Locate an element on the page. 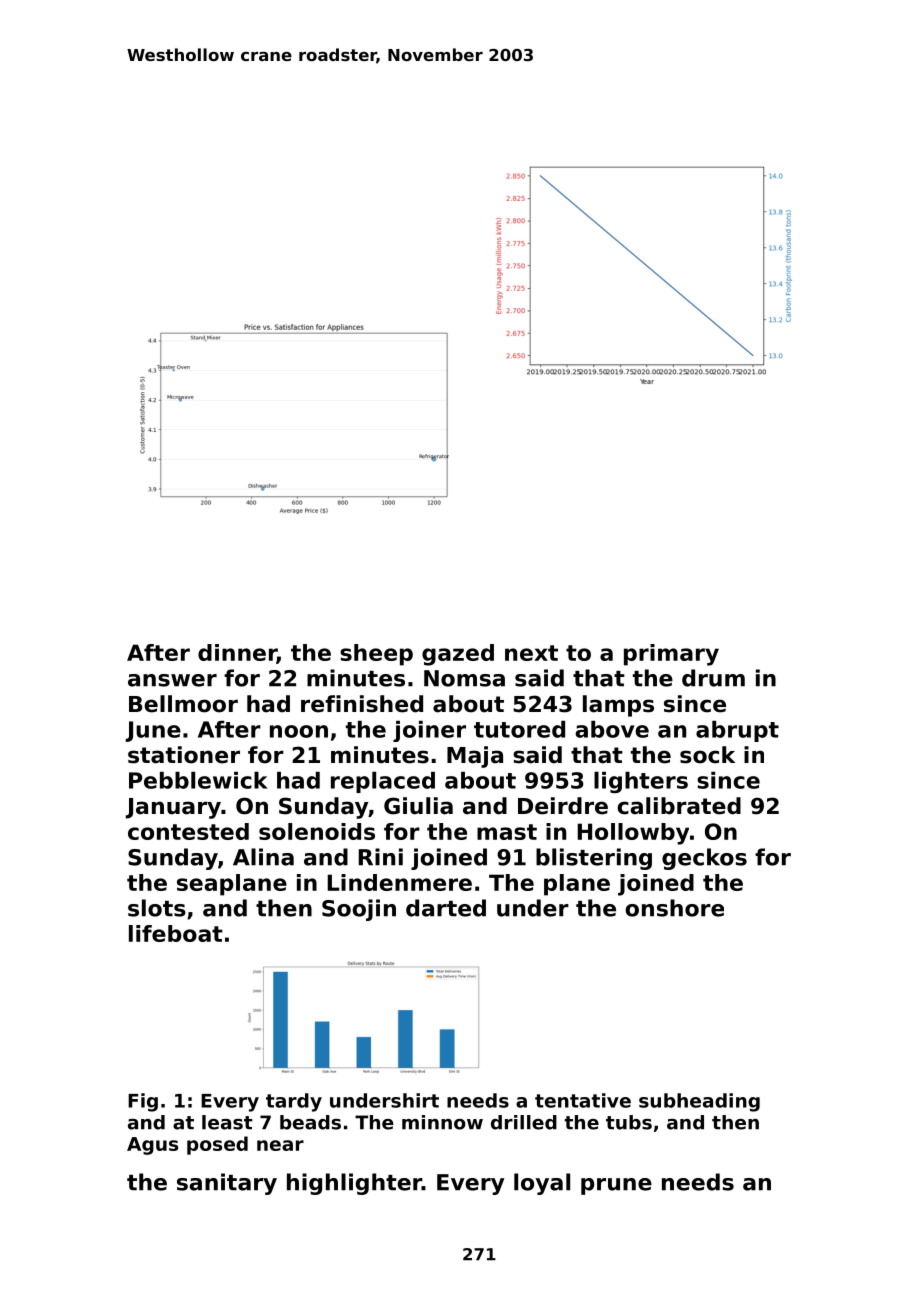 This image has width=924, height=1311. sheep is located at coordinates (376, 655).
